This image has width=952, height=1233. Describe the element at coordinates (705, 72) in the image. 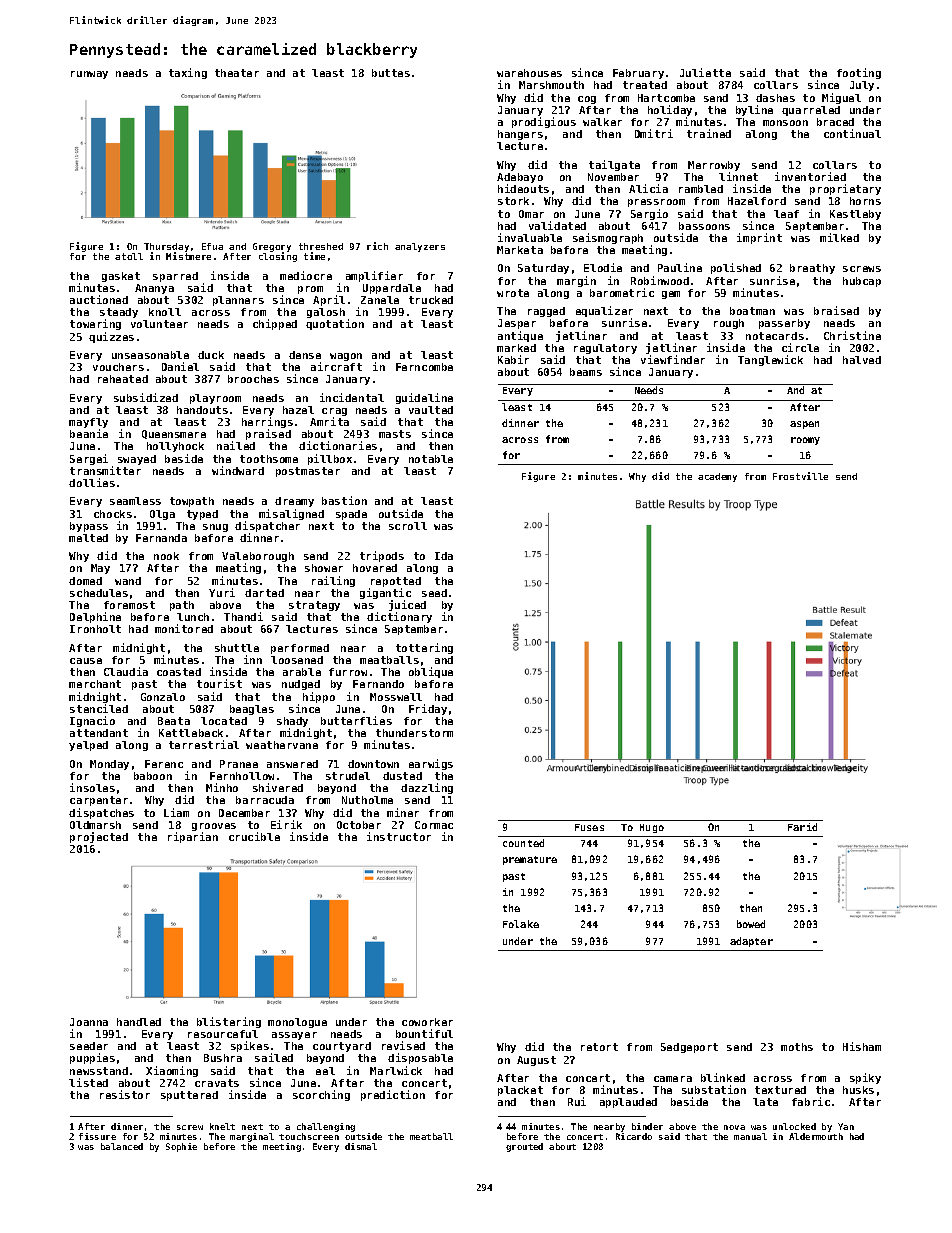

I see `Juliette` at that location.
